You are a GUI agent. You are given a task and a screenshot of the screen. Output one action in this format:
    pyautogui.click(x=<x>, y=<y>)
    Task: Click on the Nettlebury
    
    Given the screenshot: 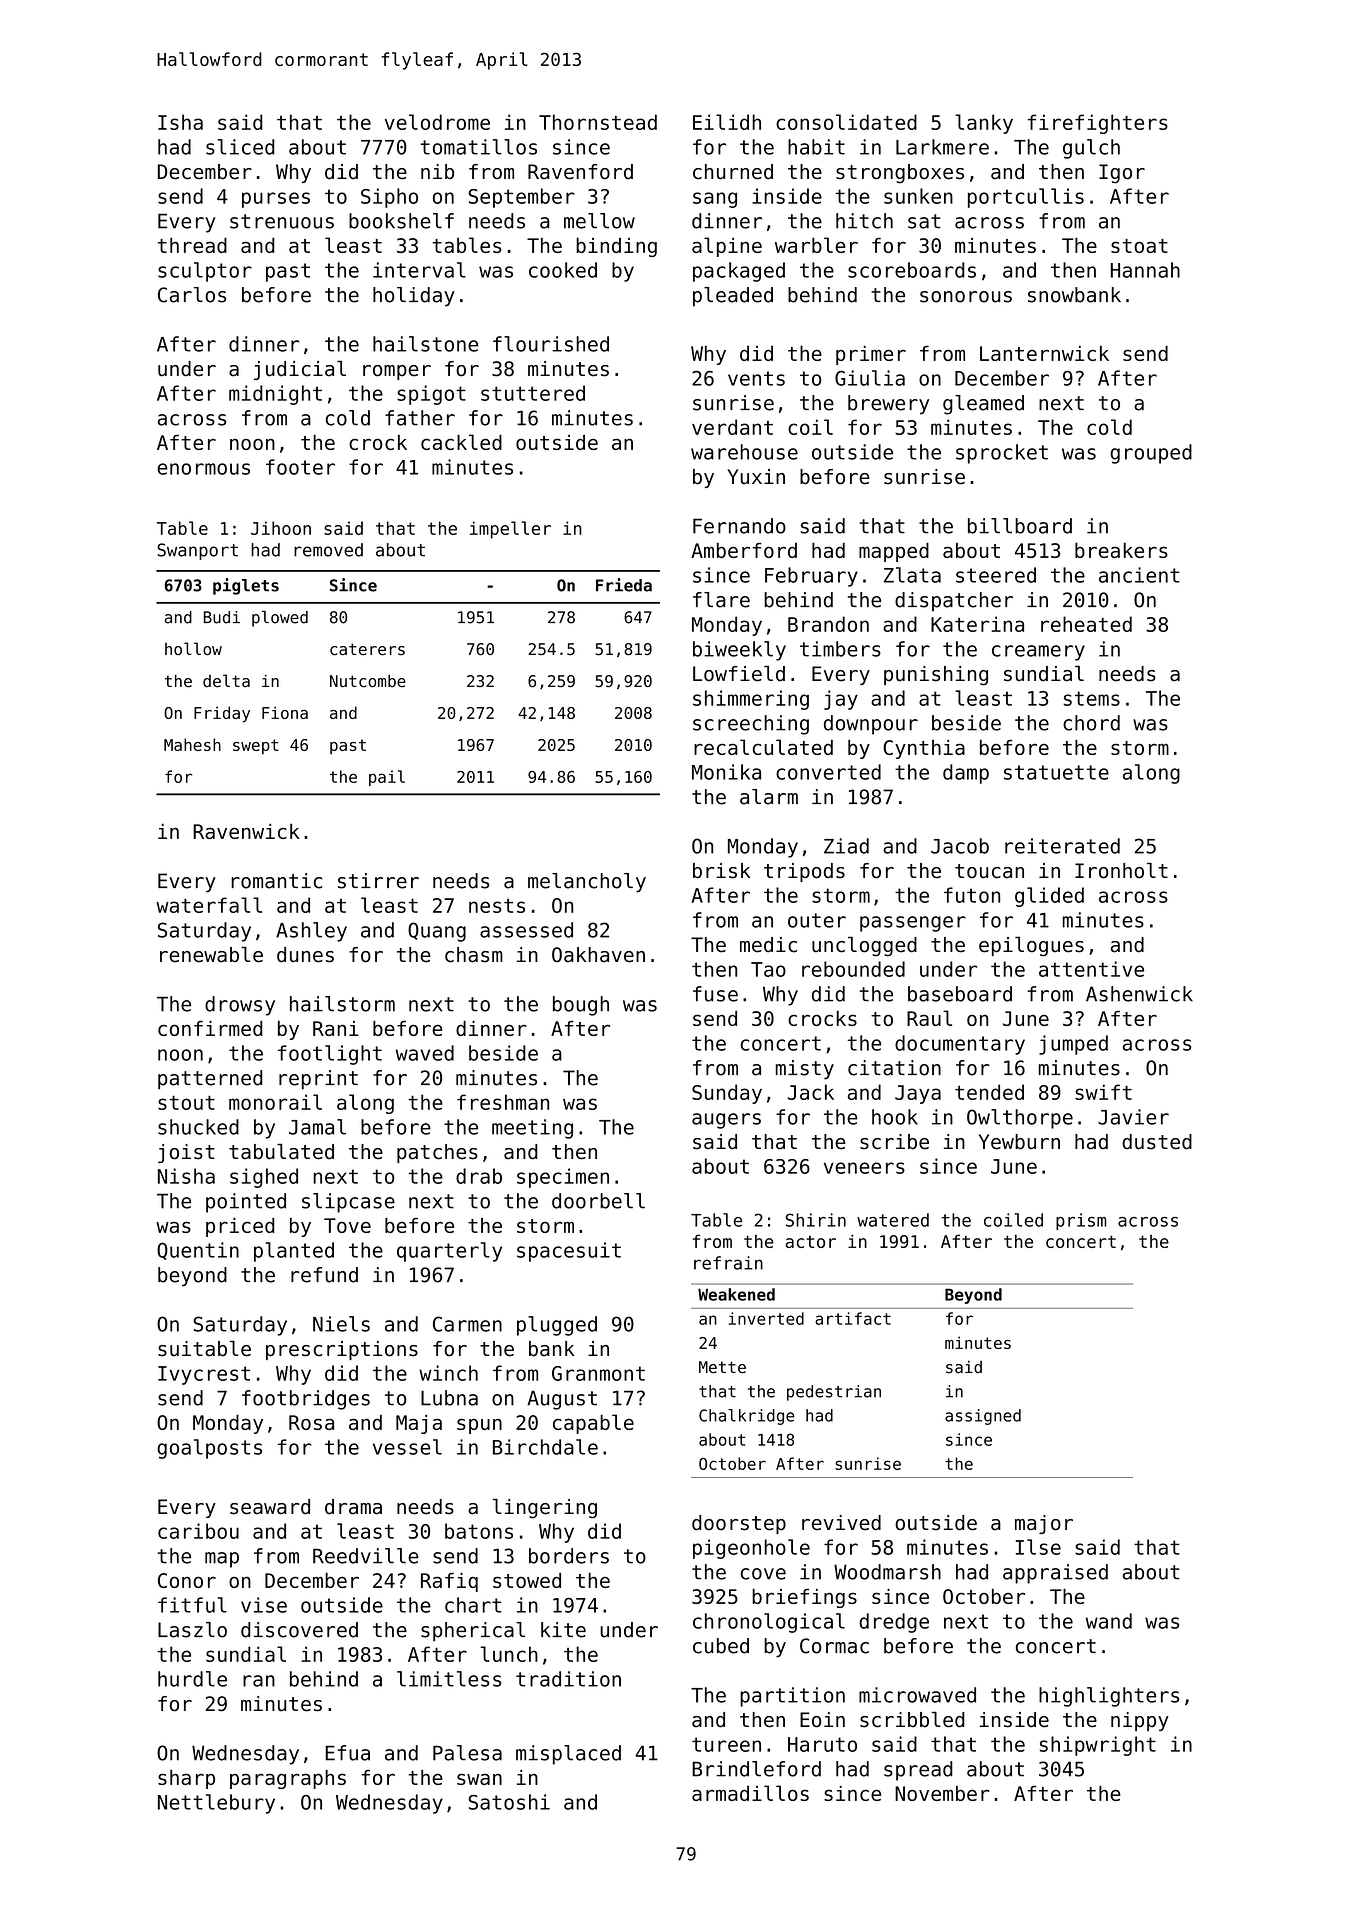 What is the action you would take?
    pyautogui.click(x=216, y=1804)
